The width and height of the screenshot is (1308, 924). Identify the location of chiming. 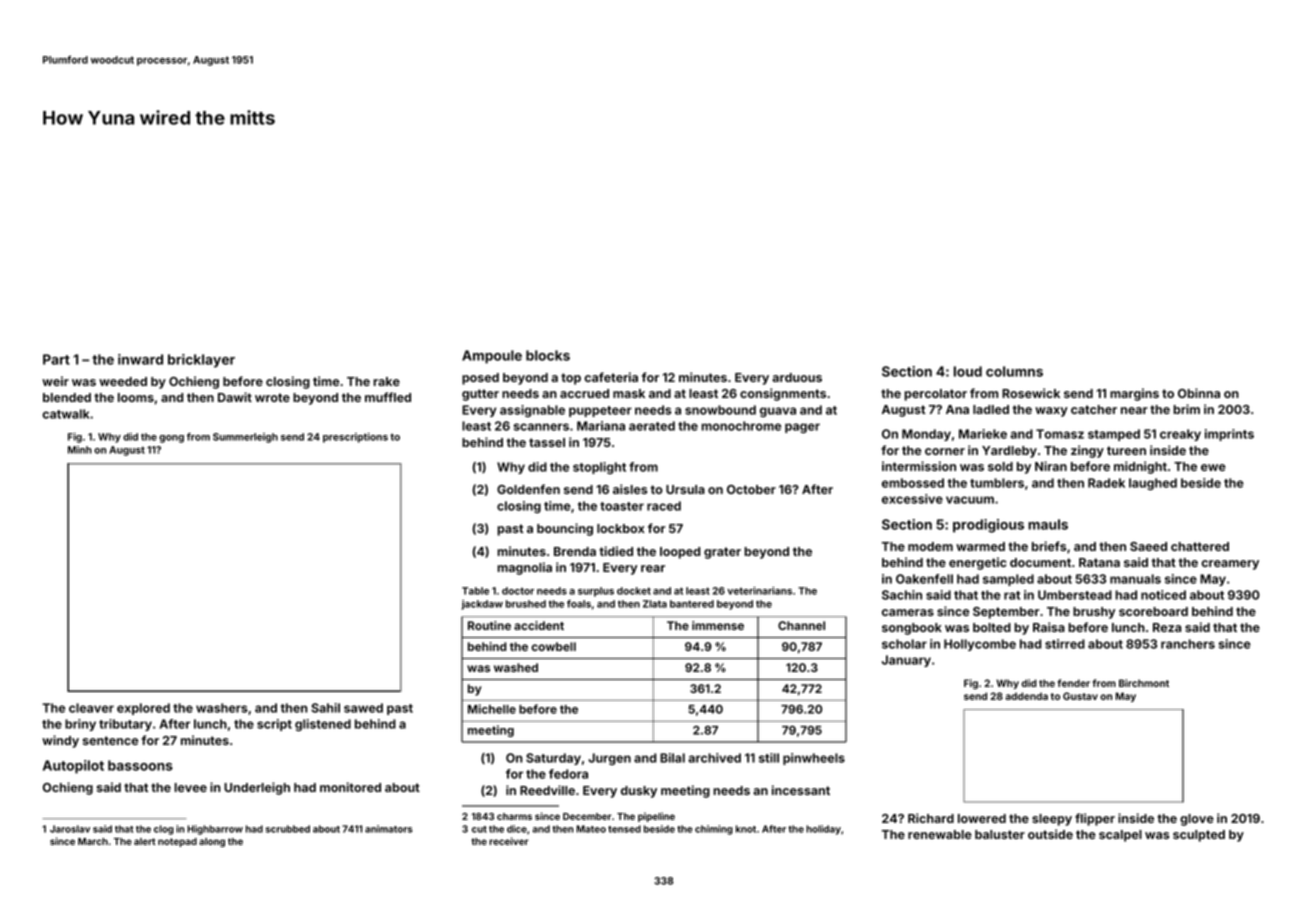
(714, 830).
